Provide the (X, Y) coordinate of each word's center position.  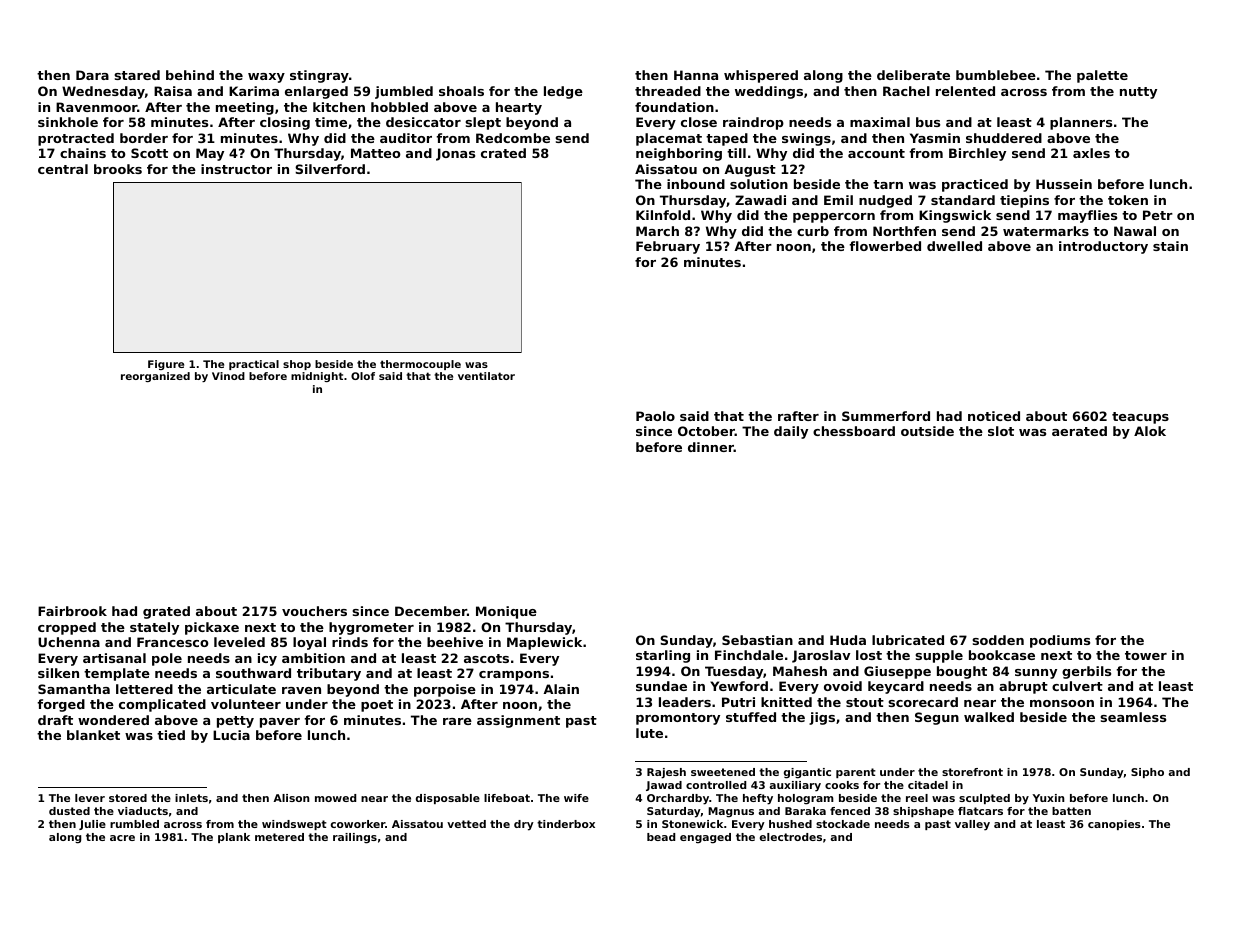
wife (576, 798)
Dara (92, 75)
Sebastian (757, 640)
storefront (972, 772)
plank (234, 838)
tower (1146, 655)
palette (1102, 76)
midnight (317, 377)
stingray (319, 76)
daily (791, 432)
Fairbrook (72, 611)
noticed (994, 416)
